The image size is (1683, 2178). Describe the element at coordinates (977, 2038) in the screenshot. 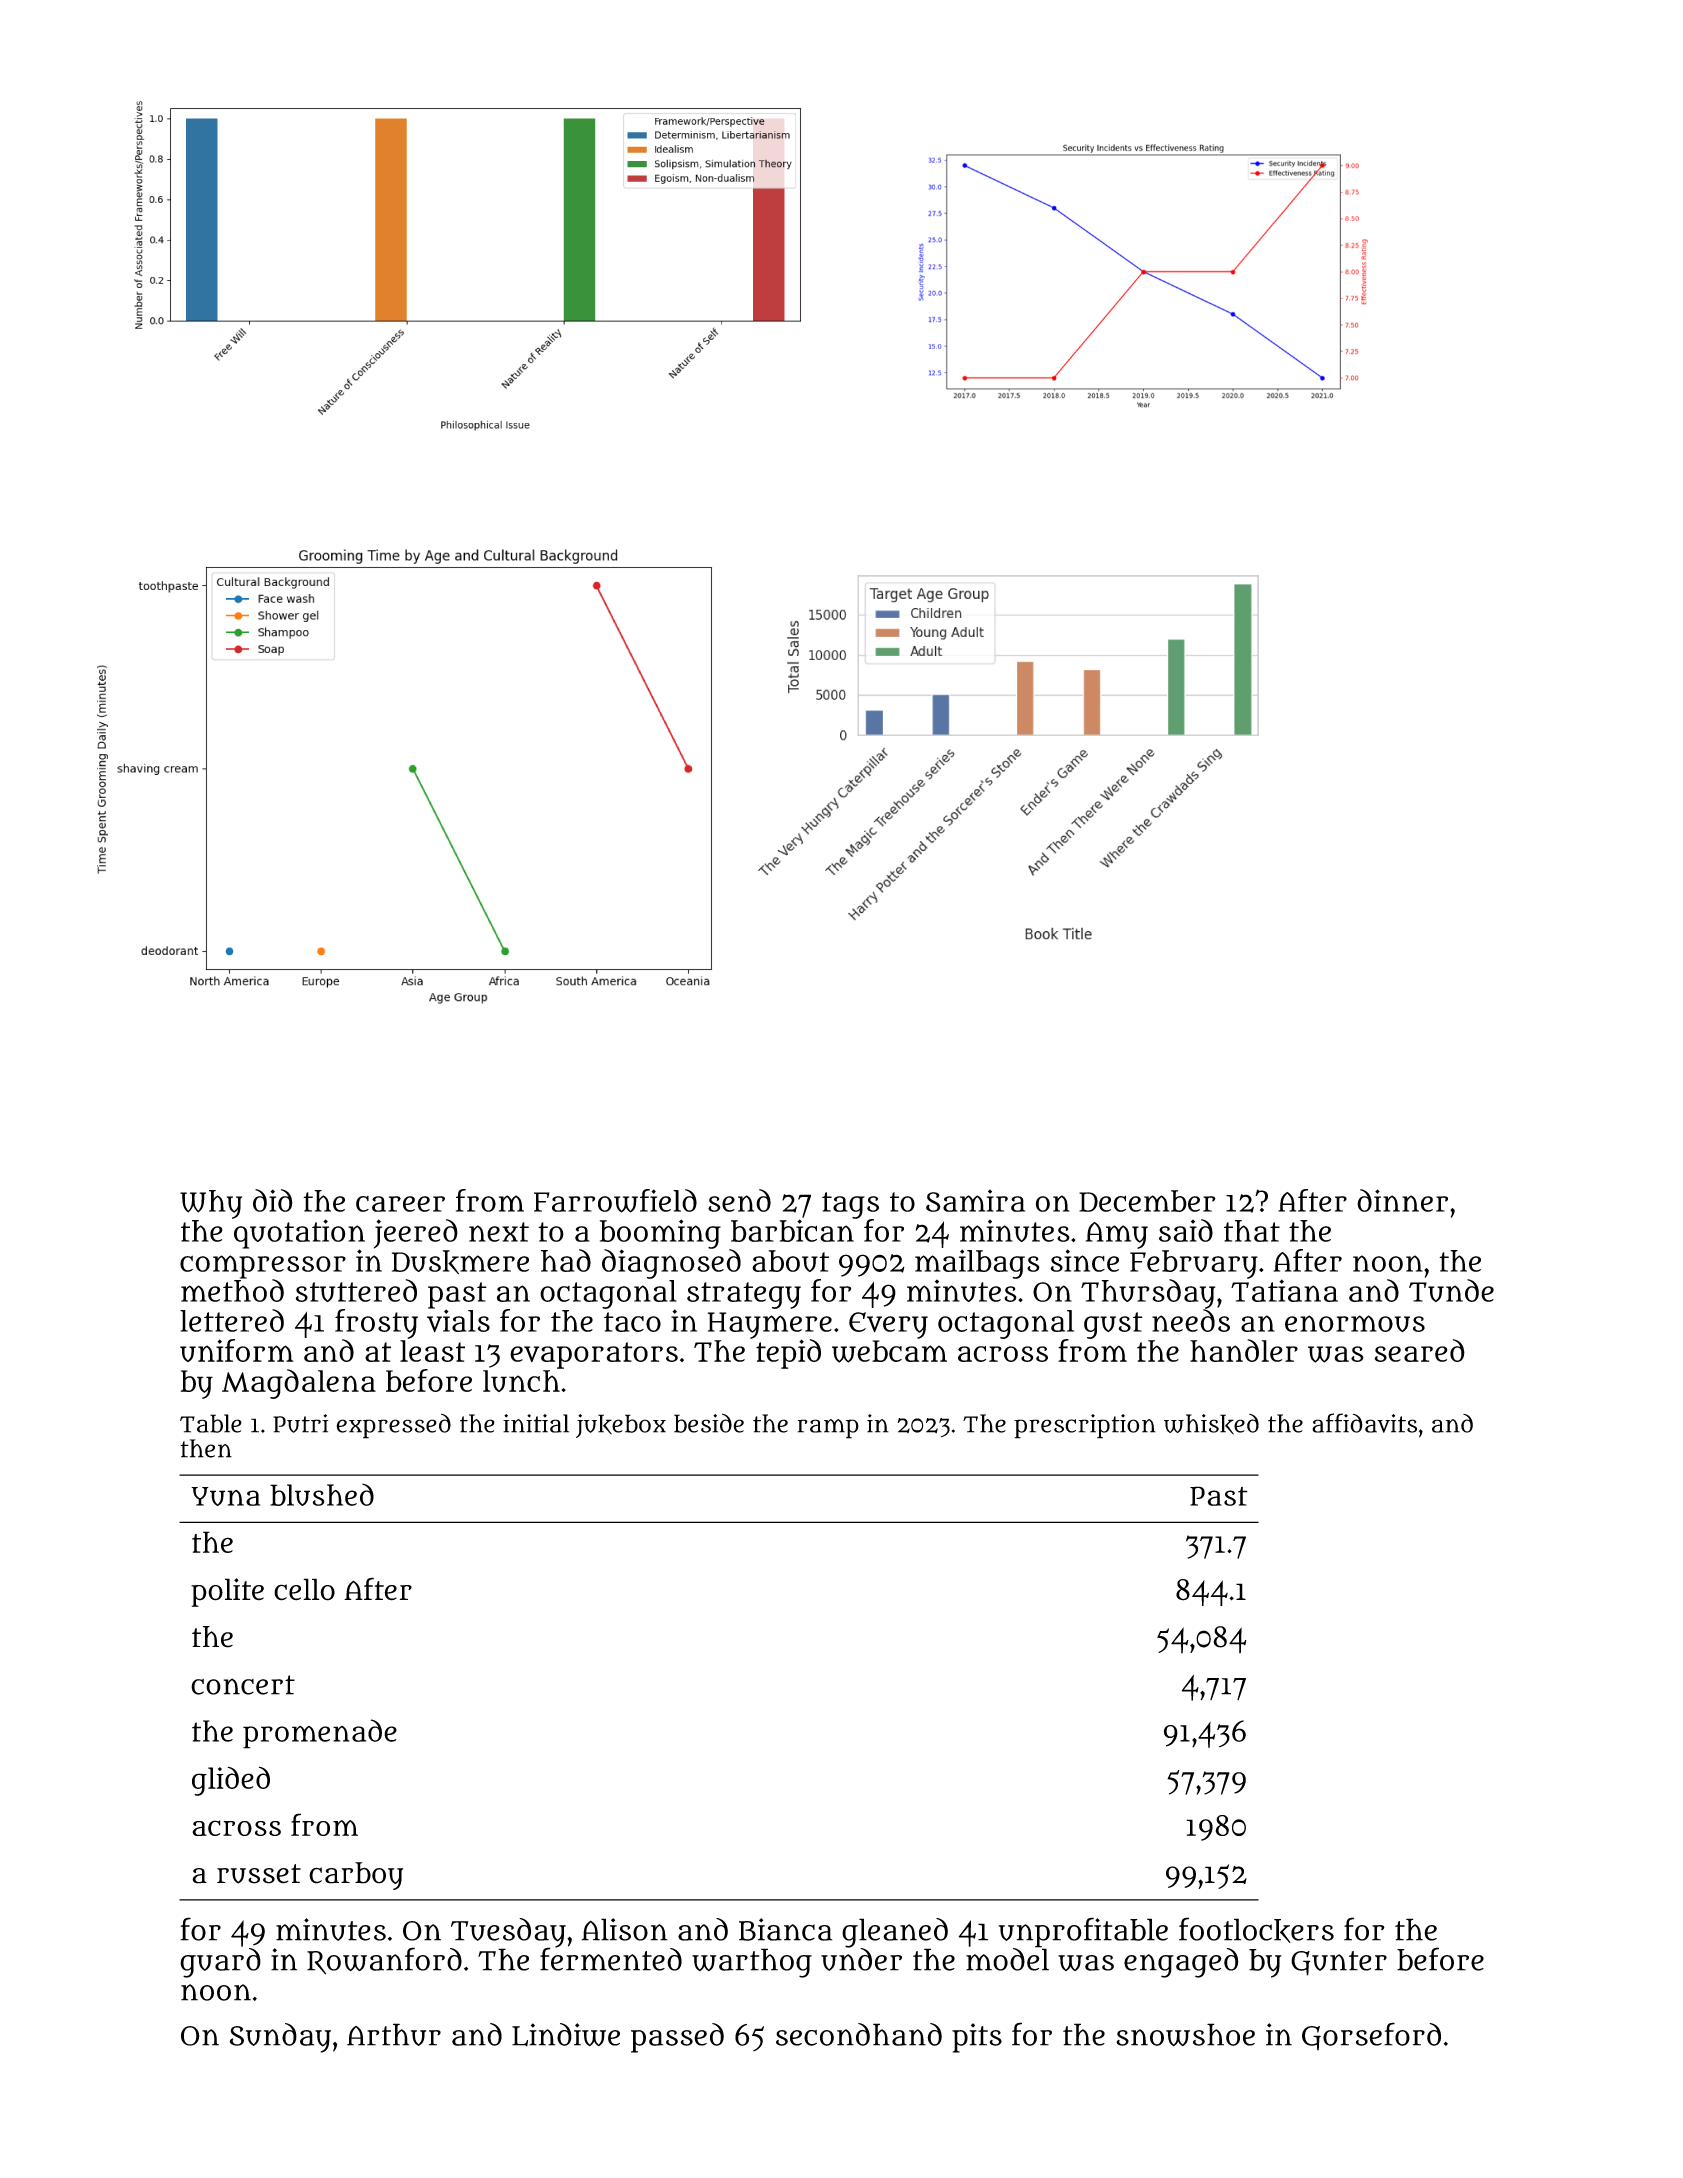

I see `pits` at that location.
